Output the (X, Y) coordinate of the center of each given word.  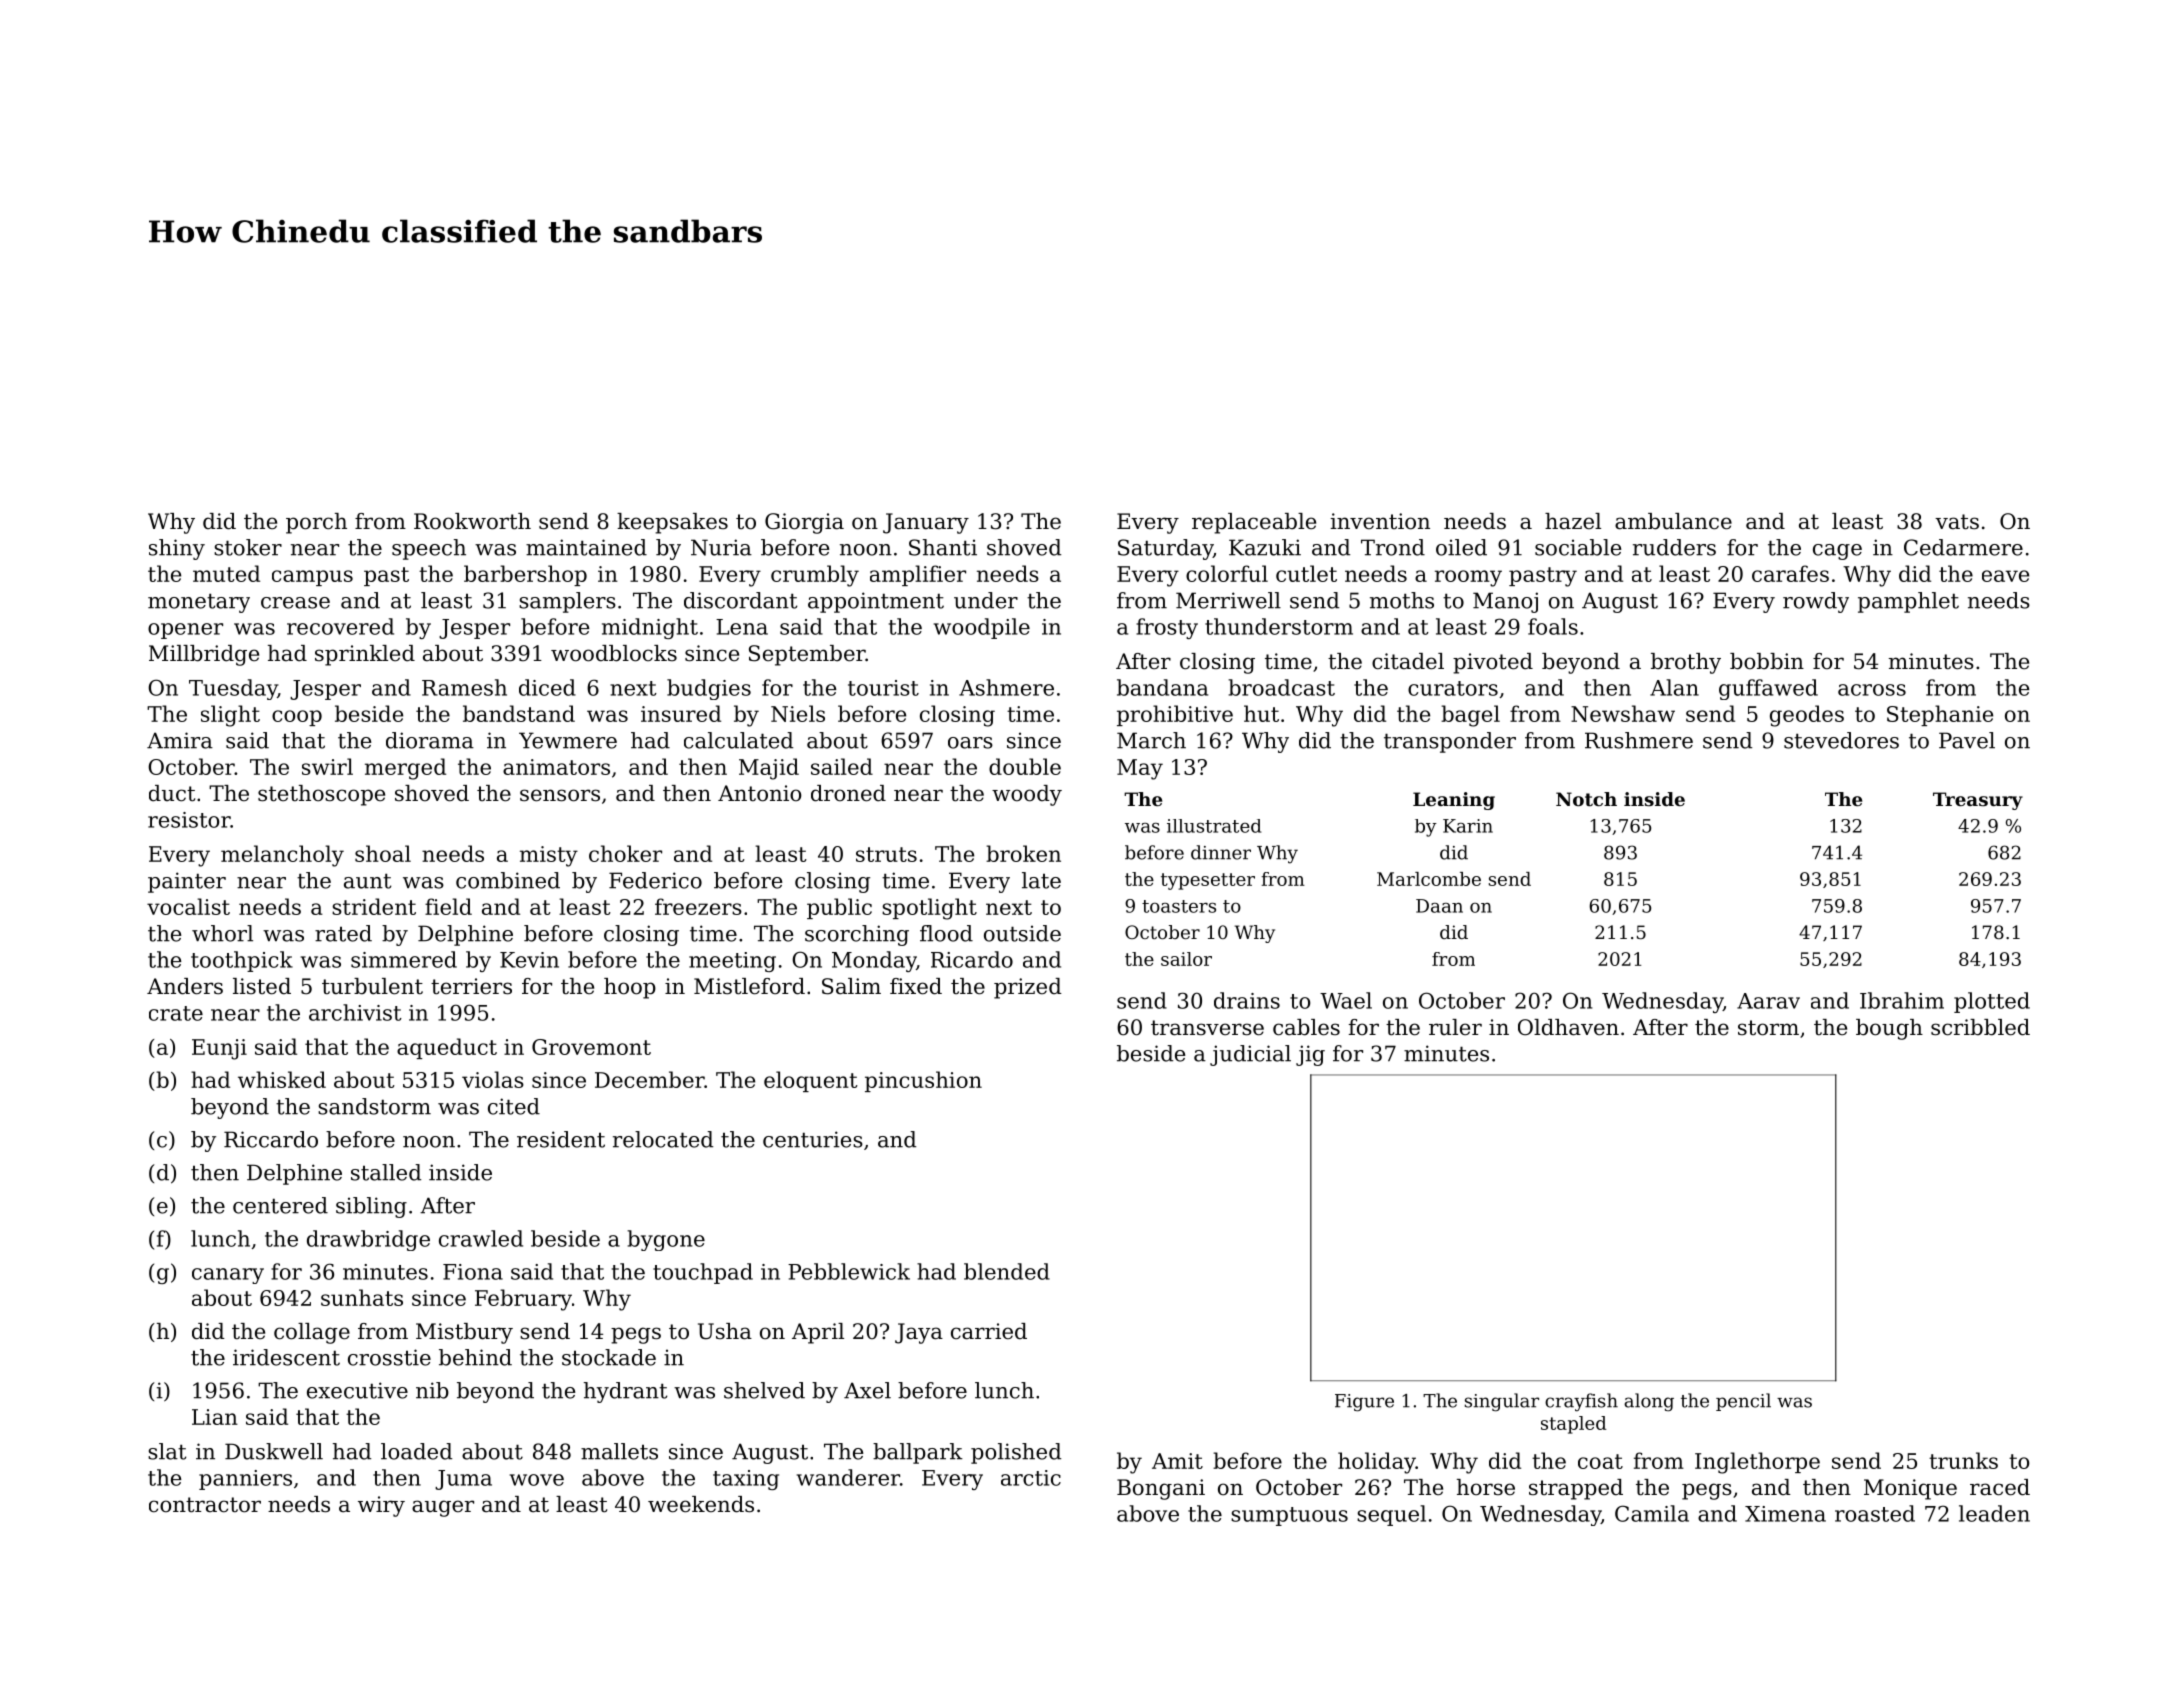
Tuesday (233, 689)
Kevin (529, 960)
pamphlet (1908, 602)
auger (443, 1508)
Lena (742, 627)
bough (1889, 1029)
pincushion (923, 1081)
